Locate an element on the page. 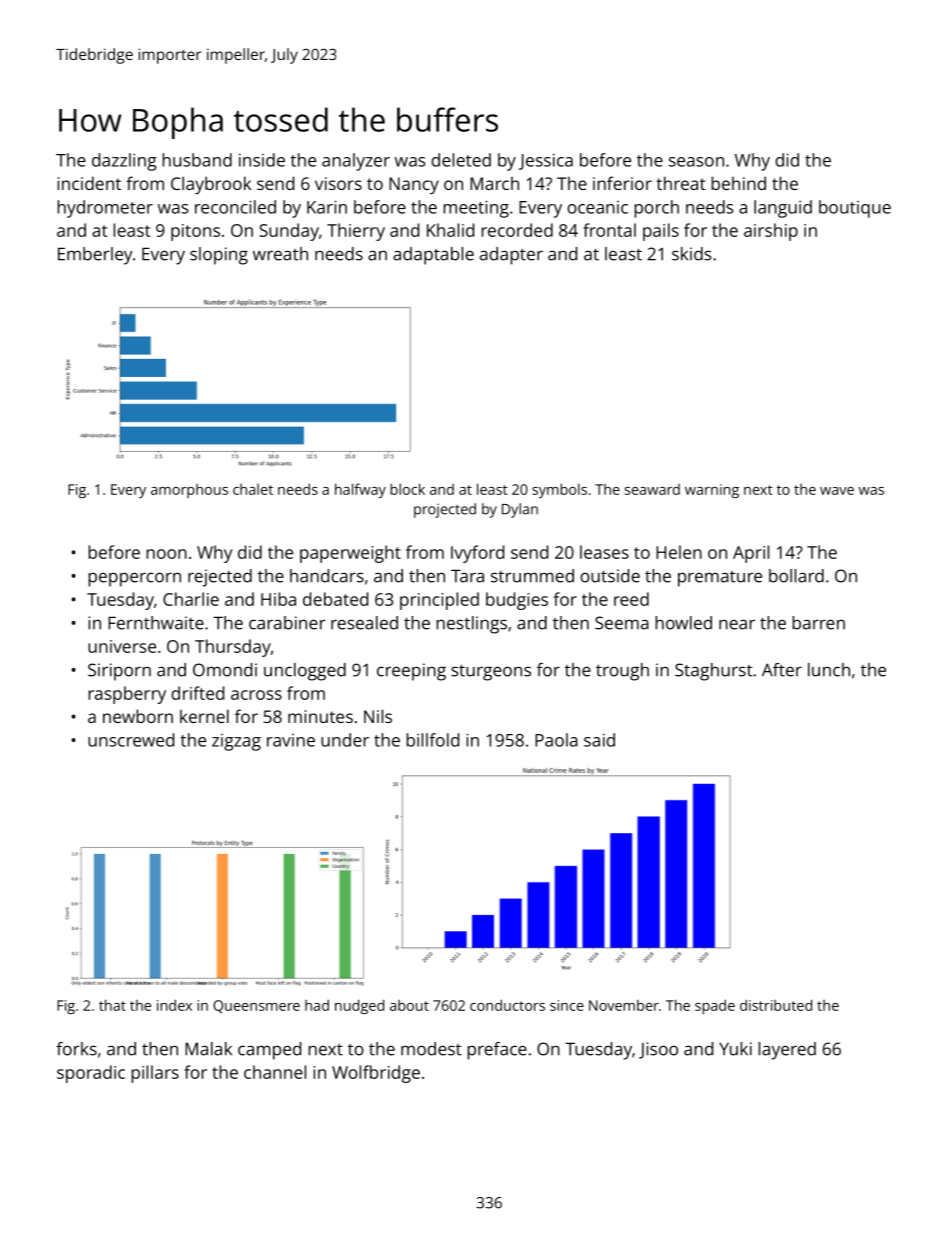  sporadic is located at coordinates (91, 1074).
